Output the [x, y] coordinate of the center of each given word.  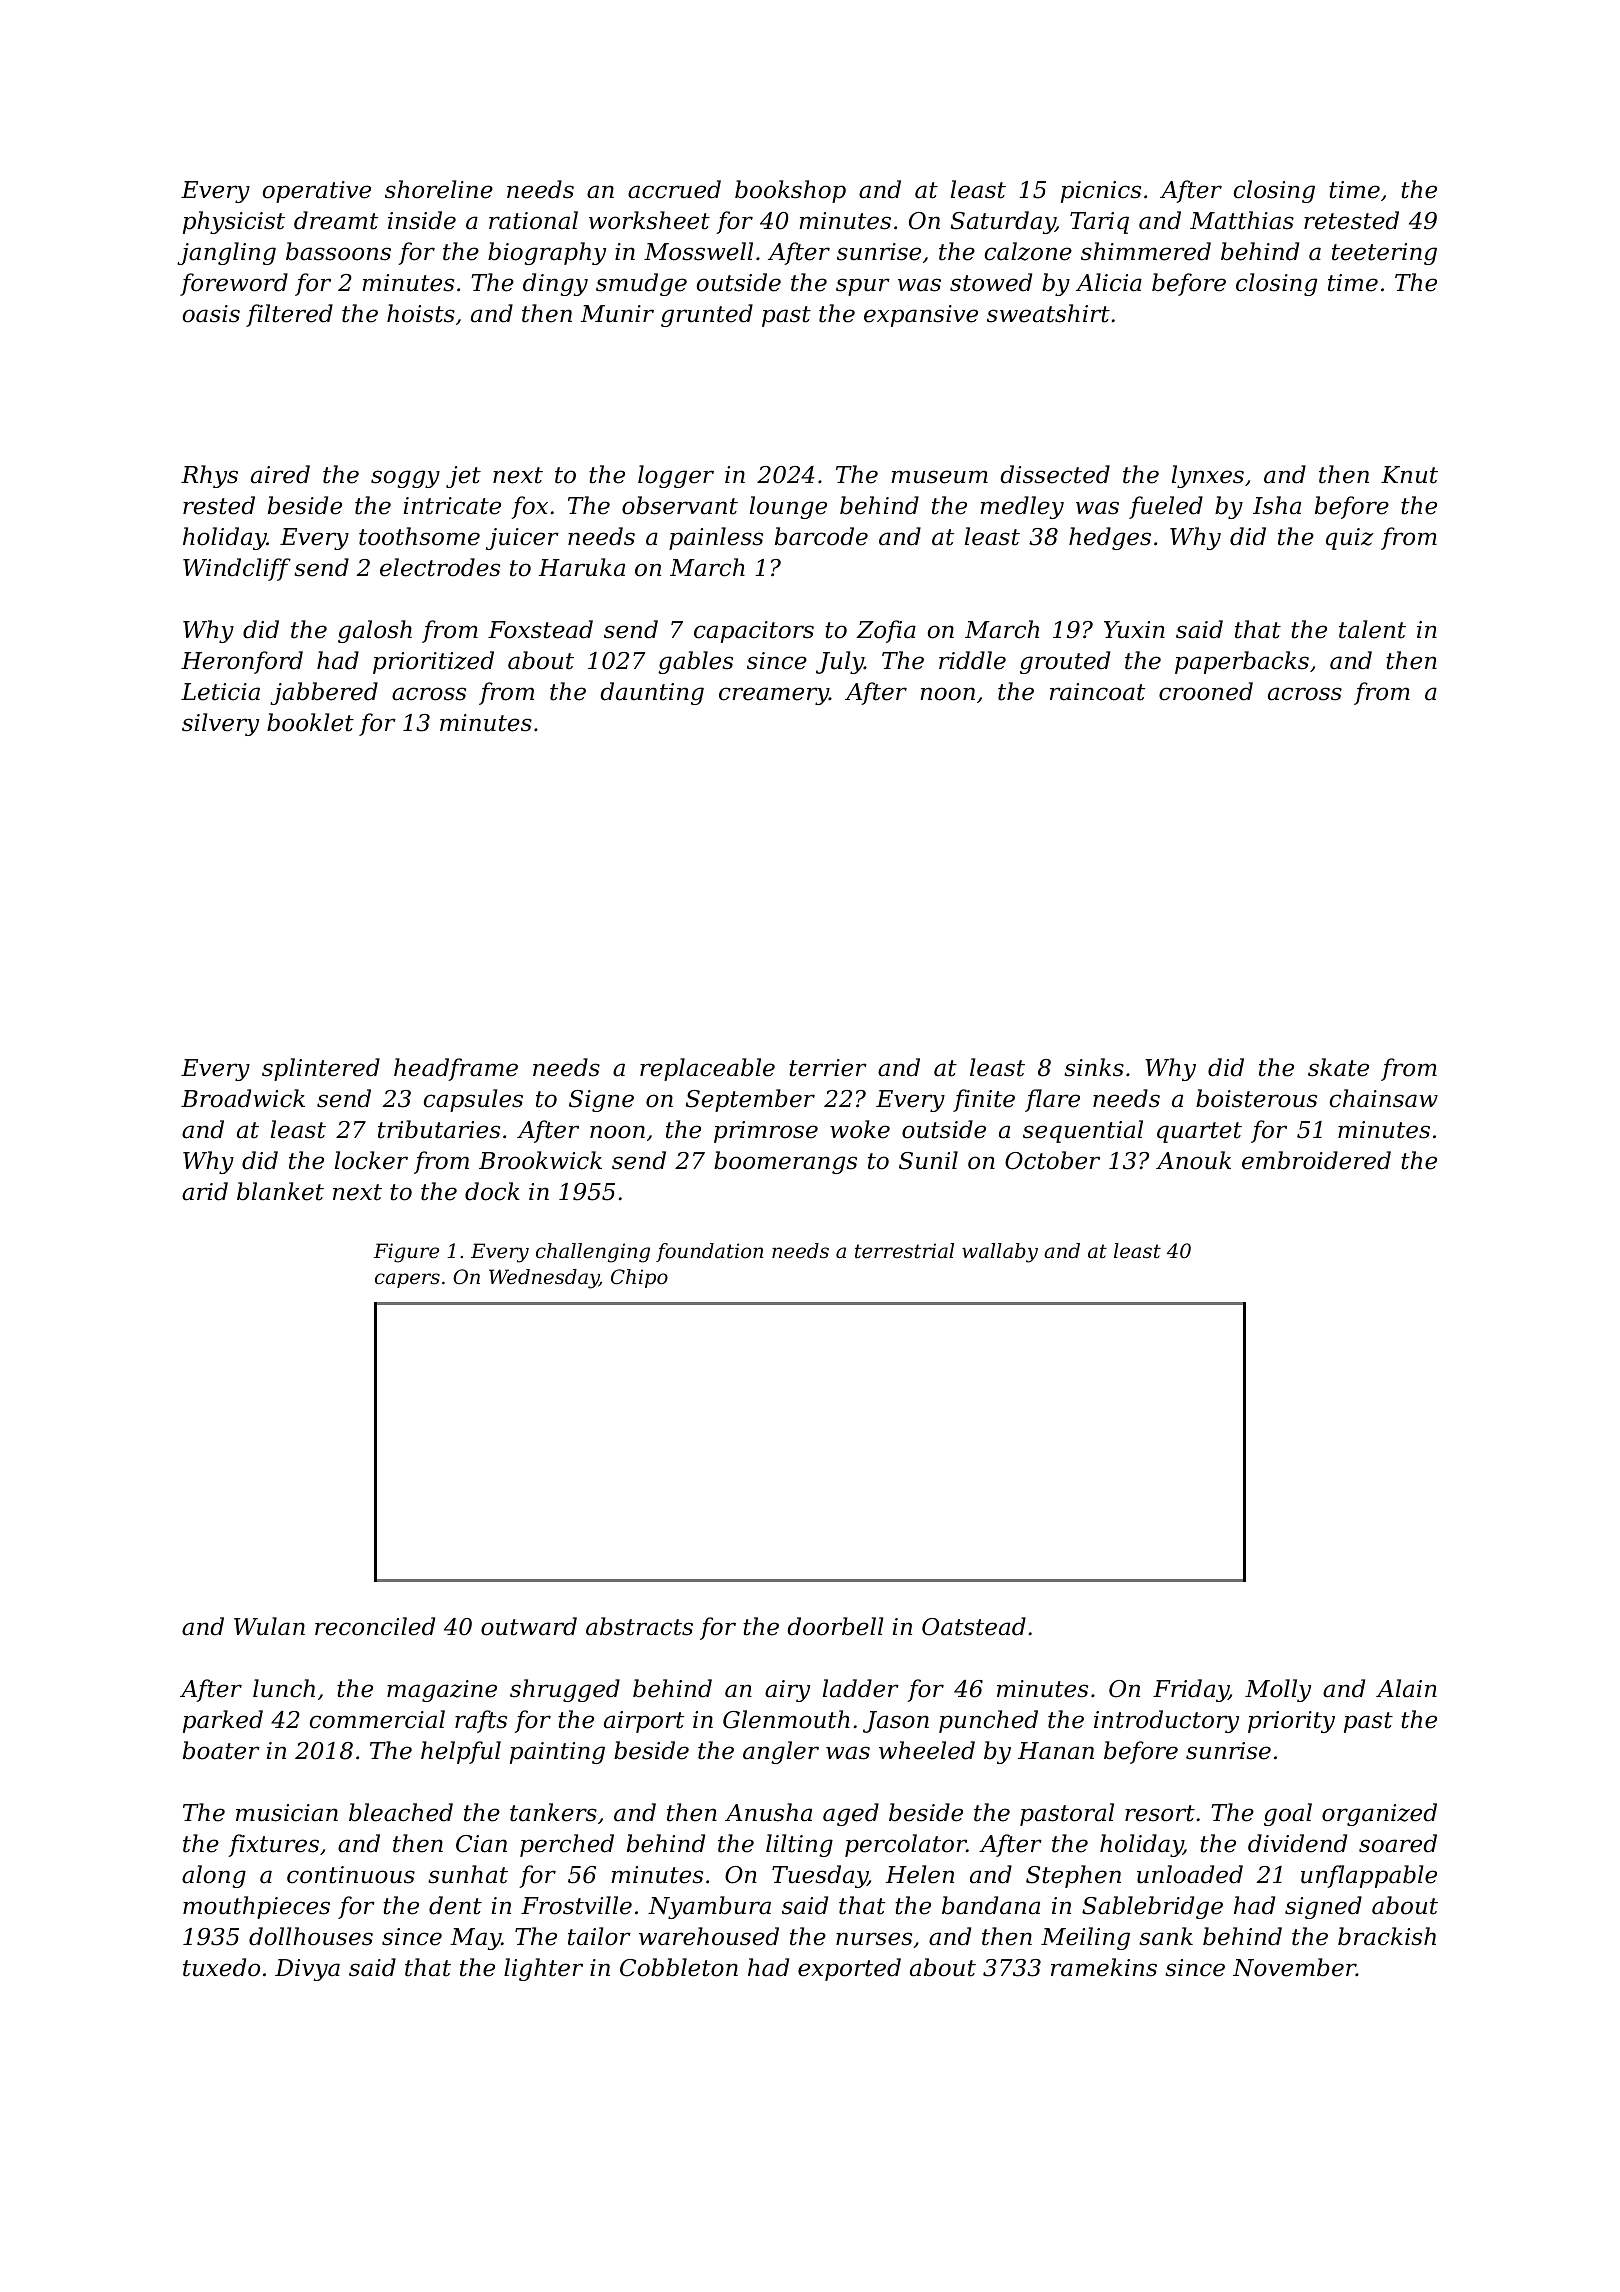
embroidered [1316, 1160]
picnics [1101, 192]
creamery [774, 696]
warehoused [709, 1936]
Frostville [576, 1905]
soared [1398, 1843]
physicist [234, 222]
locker [371, 1160]
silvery [220, 724]
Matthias [1242, 220]
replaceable [707, 1069]
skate [1338, 1067]
